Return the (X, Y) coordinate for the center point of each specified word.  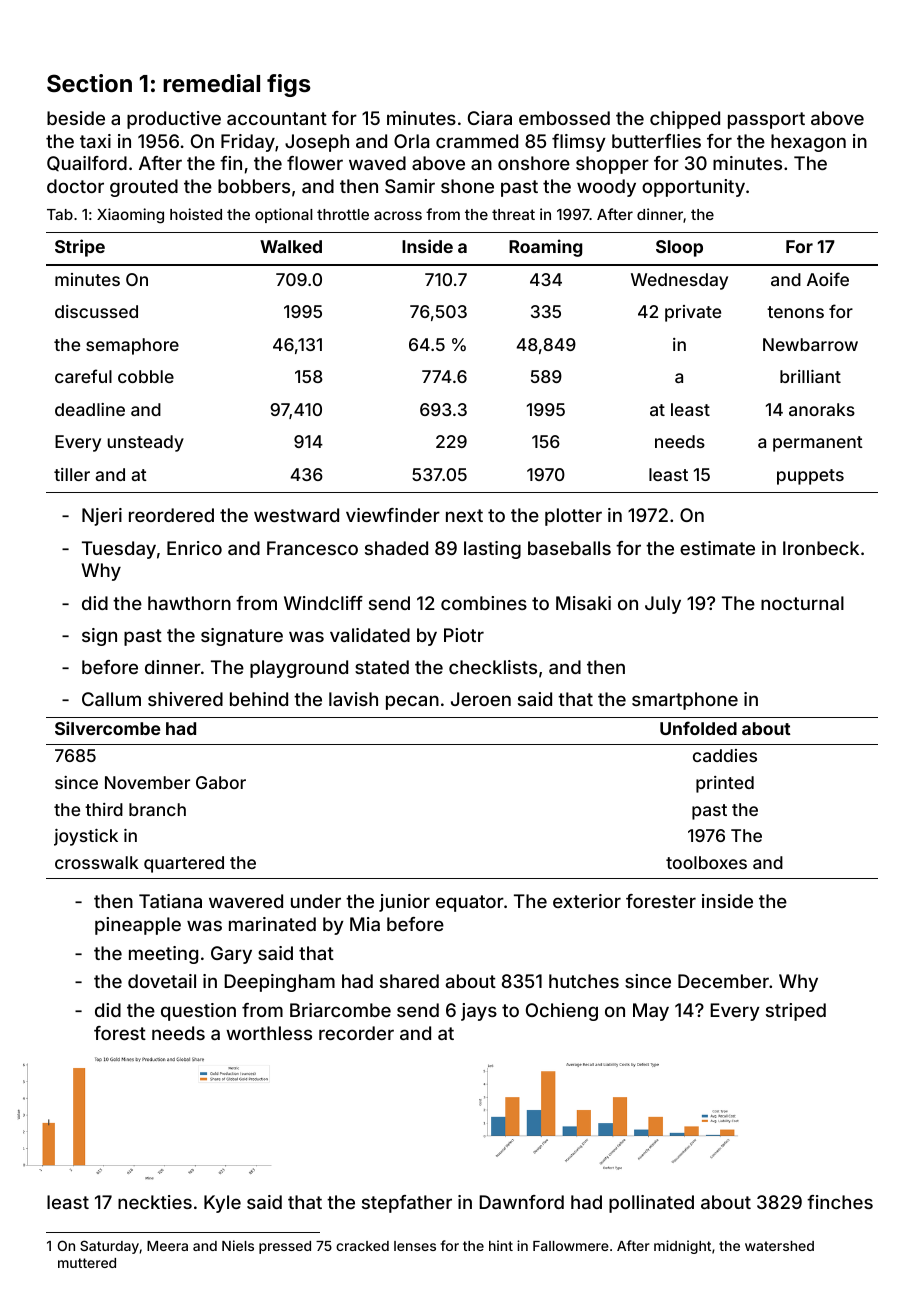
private (693, 313)
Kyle (222, 1204)
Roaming (545, 248)
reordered (171, 515)
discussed (96, 311)
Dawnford (521, 1202)
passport (766, 120)
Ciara (490, 118)
